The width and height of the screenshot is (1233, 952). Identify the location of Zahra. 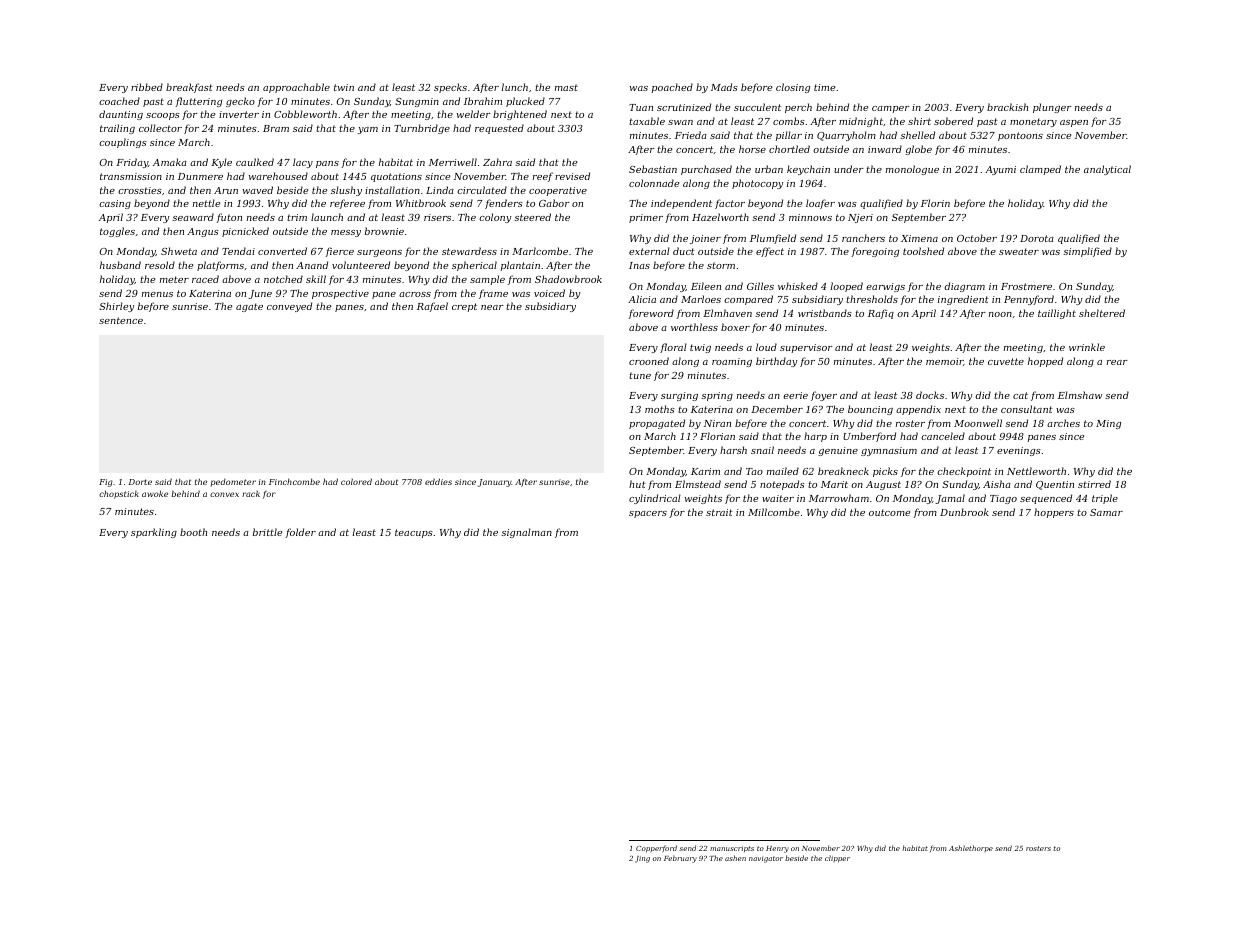
(497, 162).
